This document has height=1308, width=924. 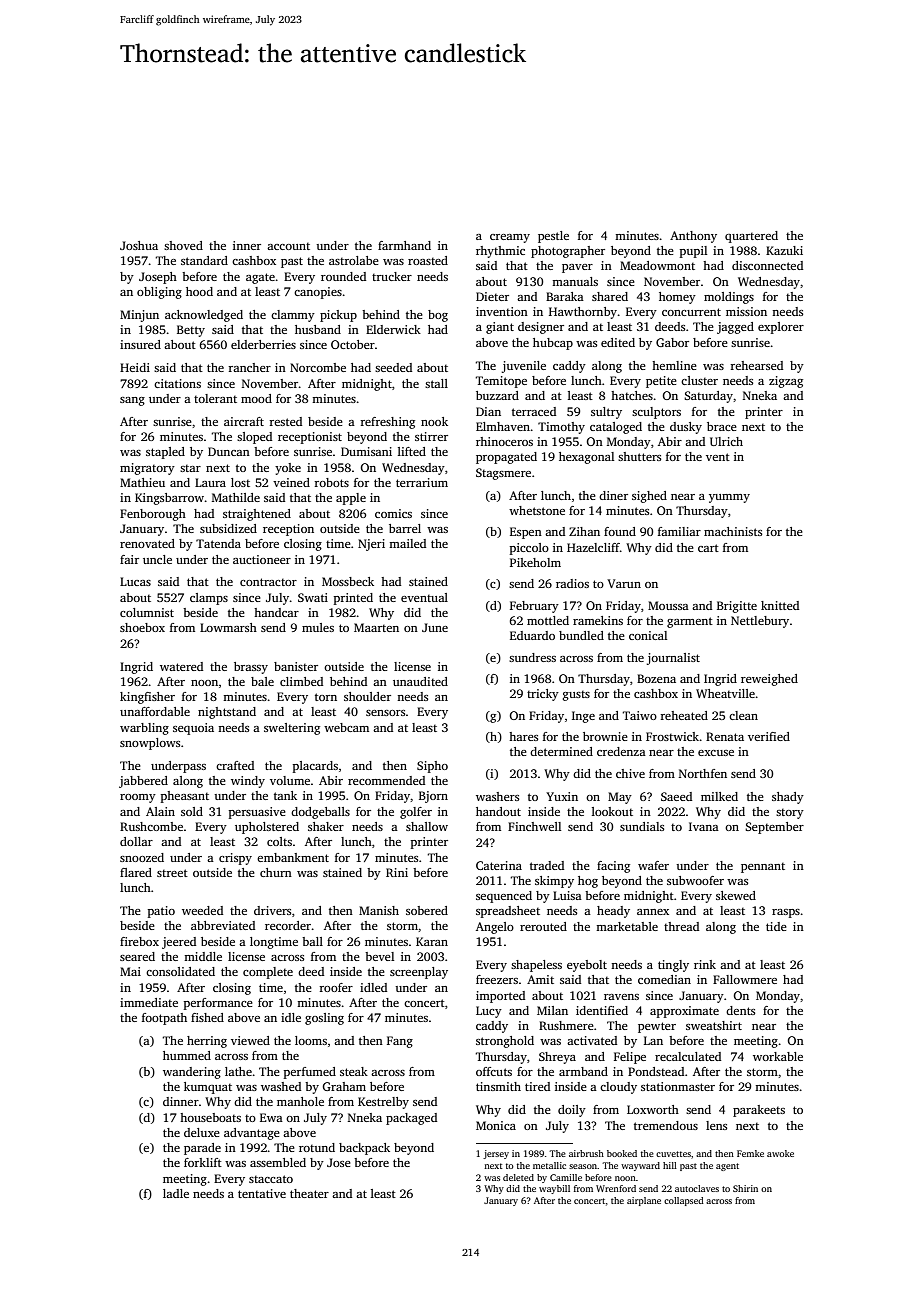 What do you see at coordinates (543, 695) in the document?
I see `tricky` at bounding box center [543, 695].
